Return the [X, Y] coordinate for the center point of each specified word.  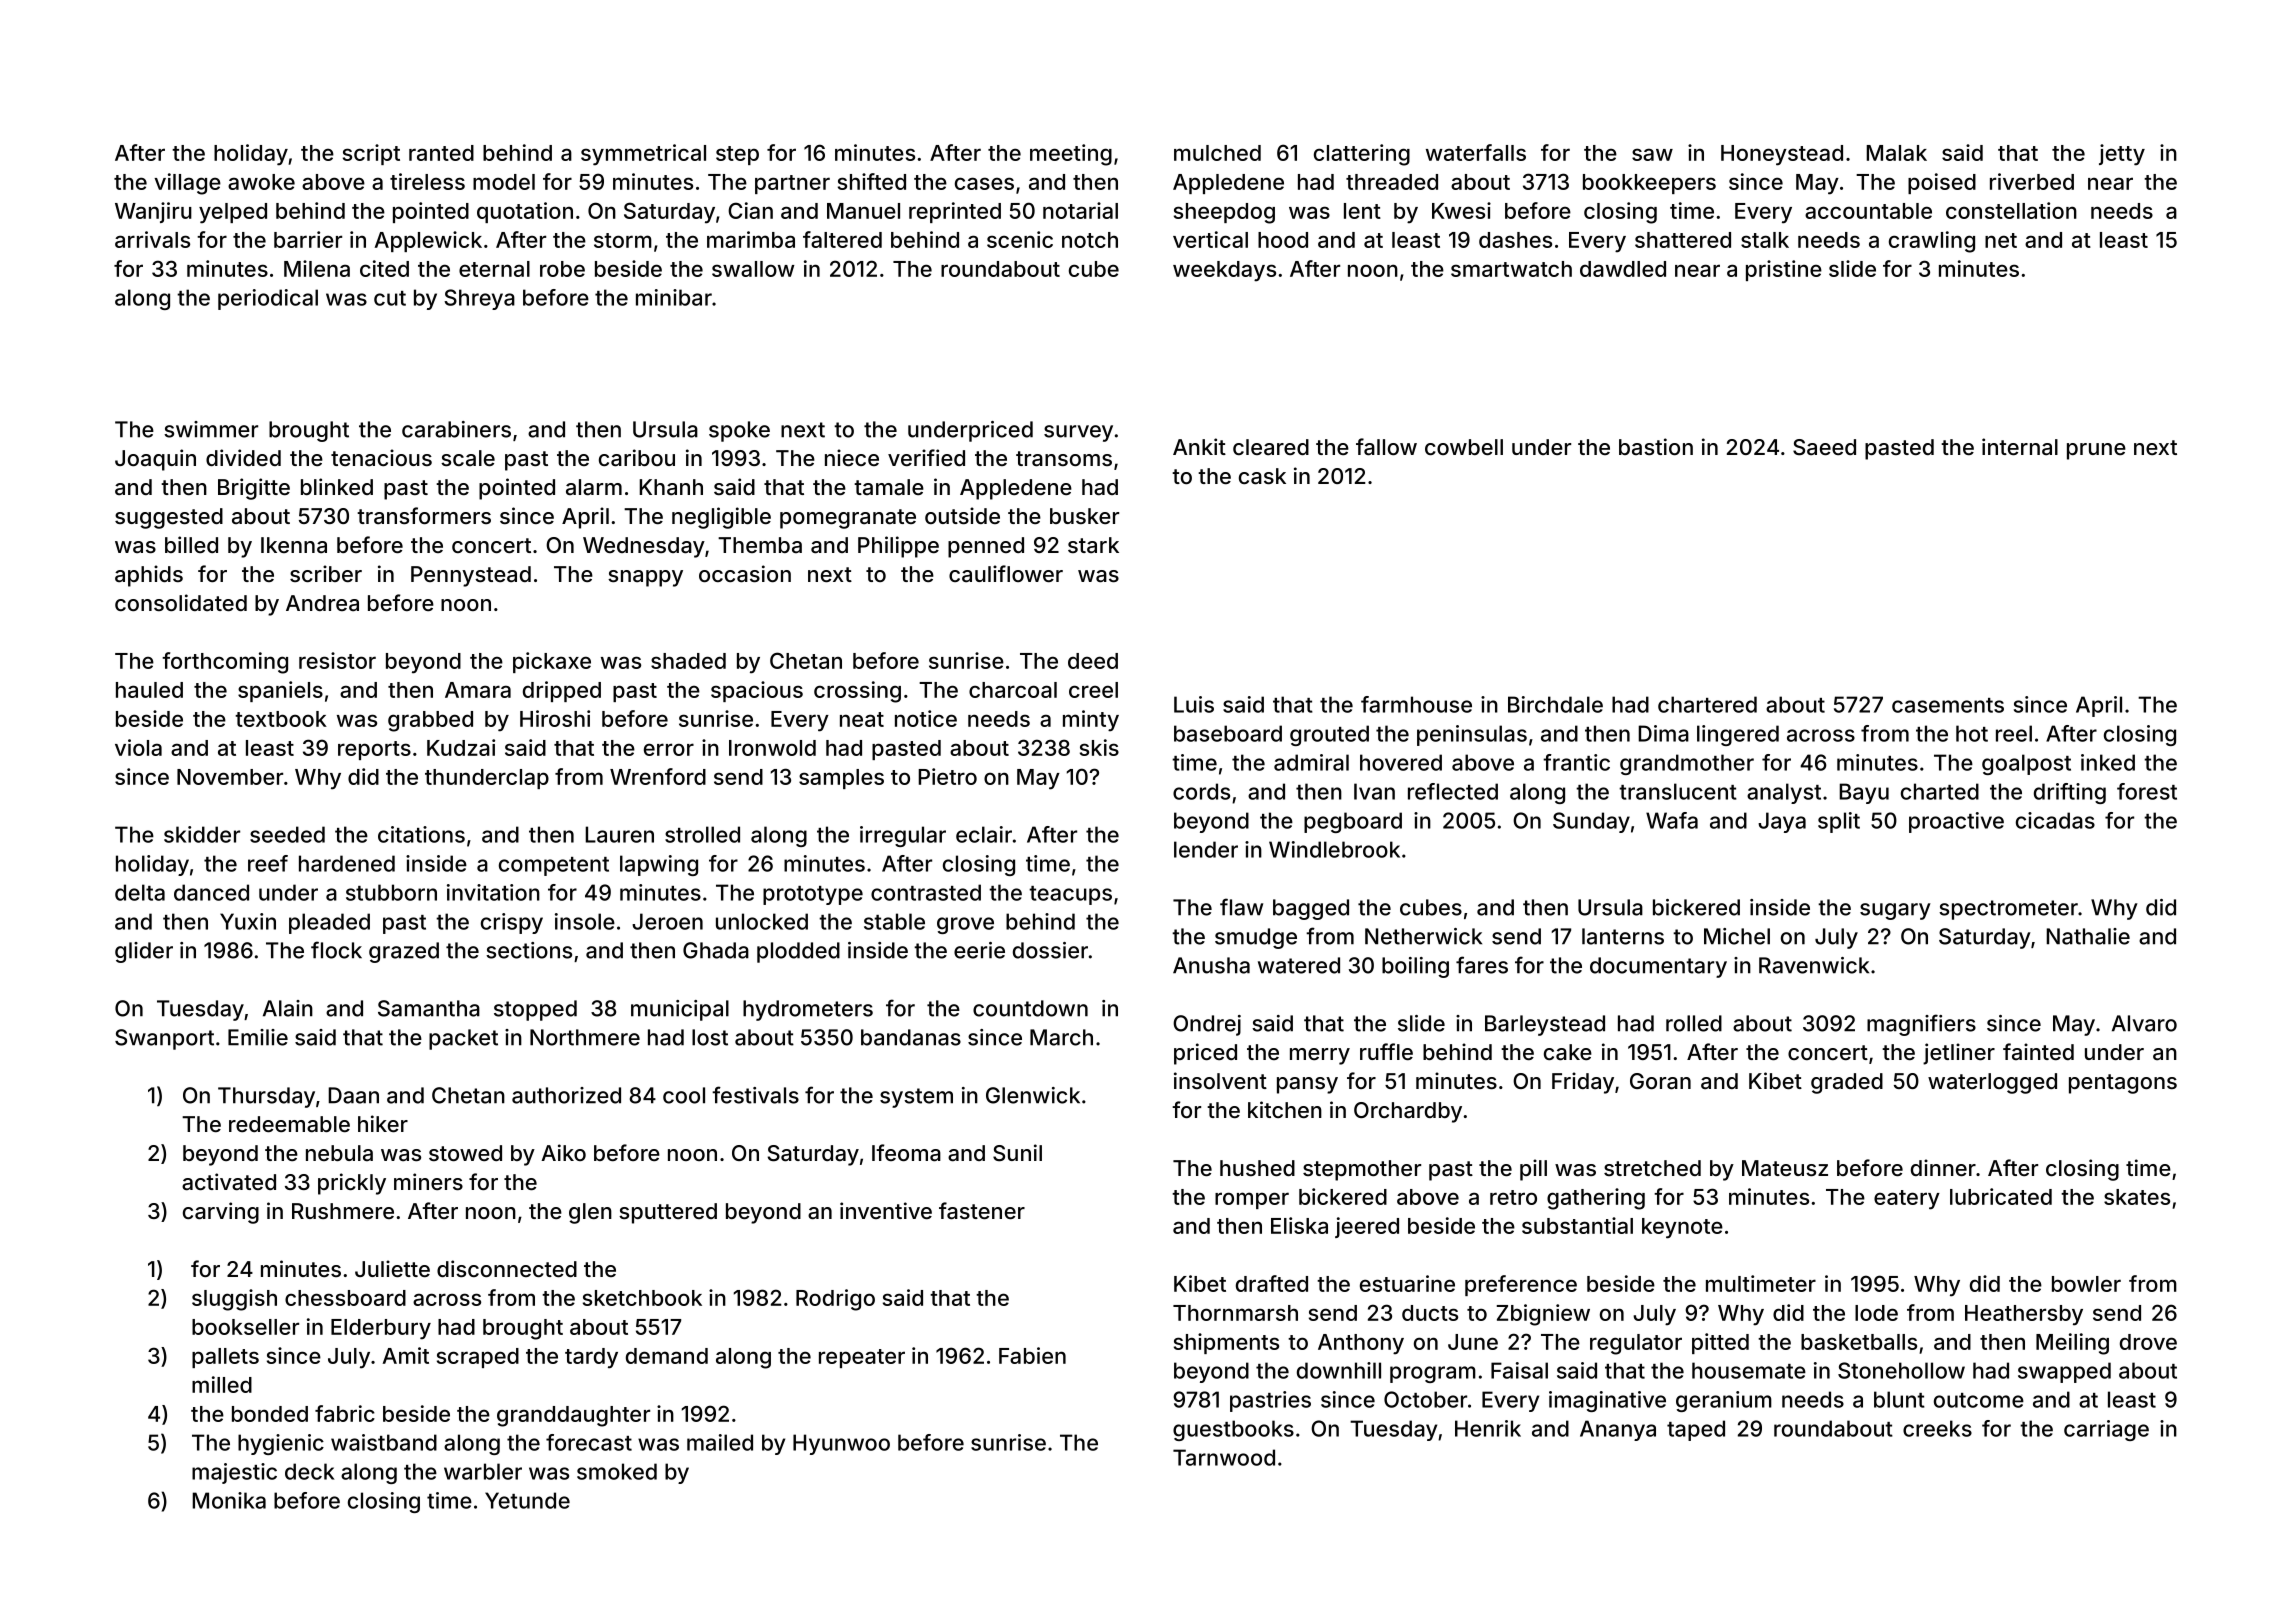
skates [2137, 1197]
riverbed [2032, 181]
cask [1262, 476]
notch [1090, 240]
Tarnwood [1224, 1457]
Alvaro [2144, 1023]
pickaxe [552, 662]
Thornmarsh [1235, 1313]
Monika [229, 1500]
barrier [308, 239]
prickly [352, 1184]
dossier [1050, 950]
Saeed [1824, 447]
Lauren [619, 834]
